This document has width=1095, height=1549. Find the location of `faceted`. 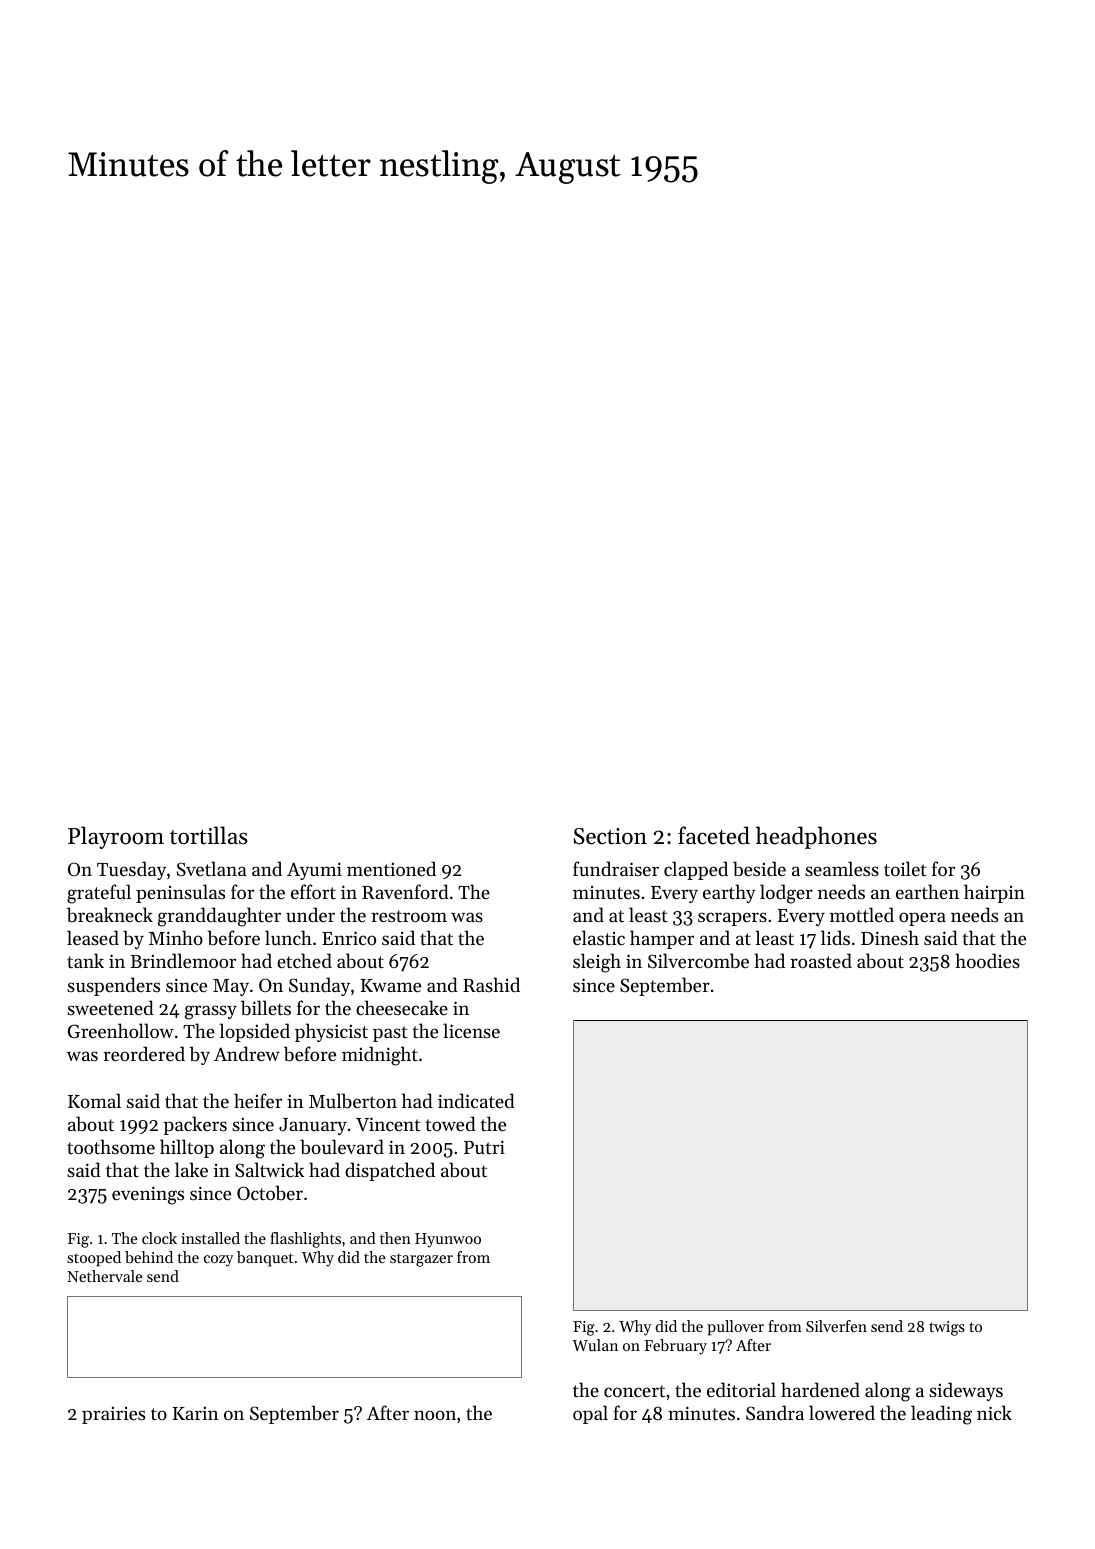

faceted is located at coordinates (714, 835).
